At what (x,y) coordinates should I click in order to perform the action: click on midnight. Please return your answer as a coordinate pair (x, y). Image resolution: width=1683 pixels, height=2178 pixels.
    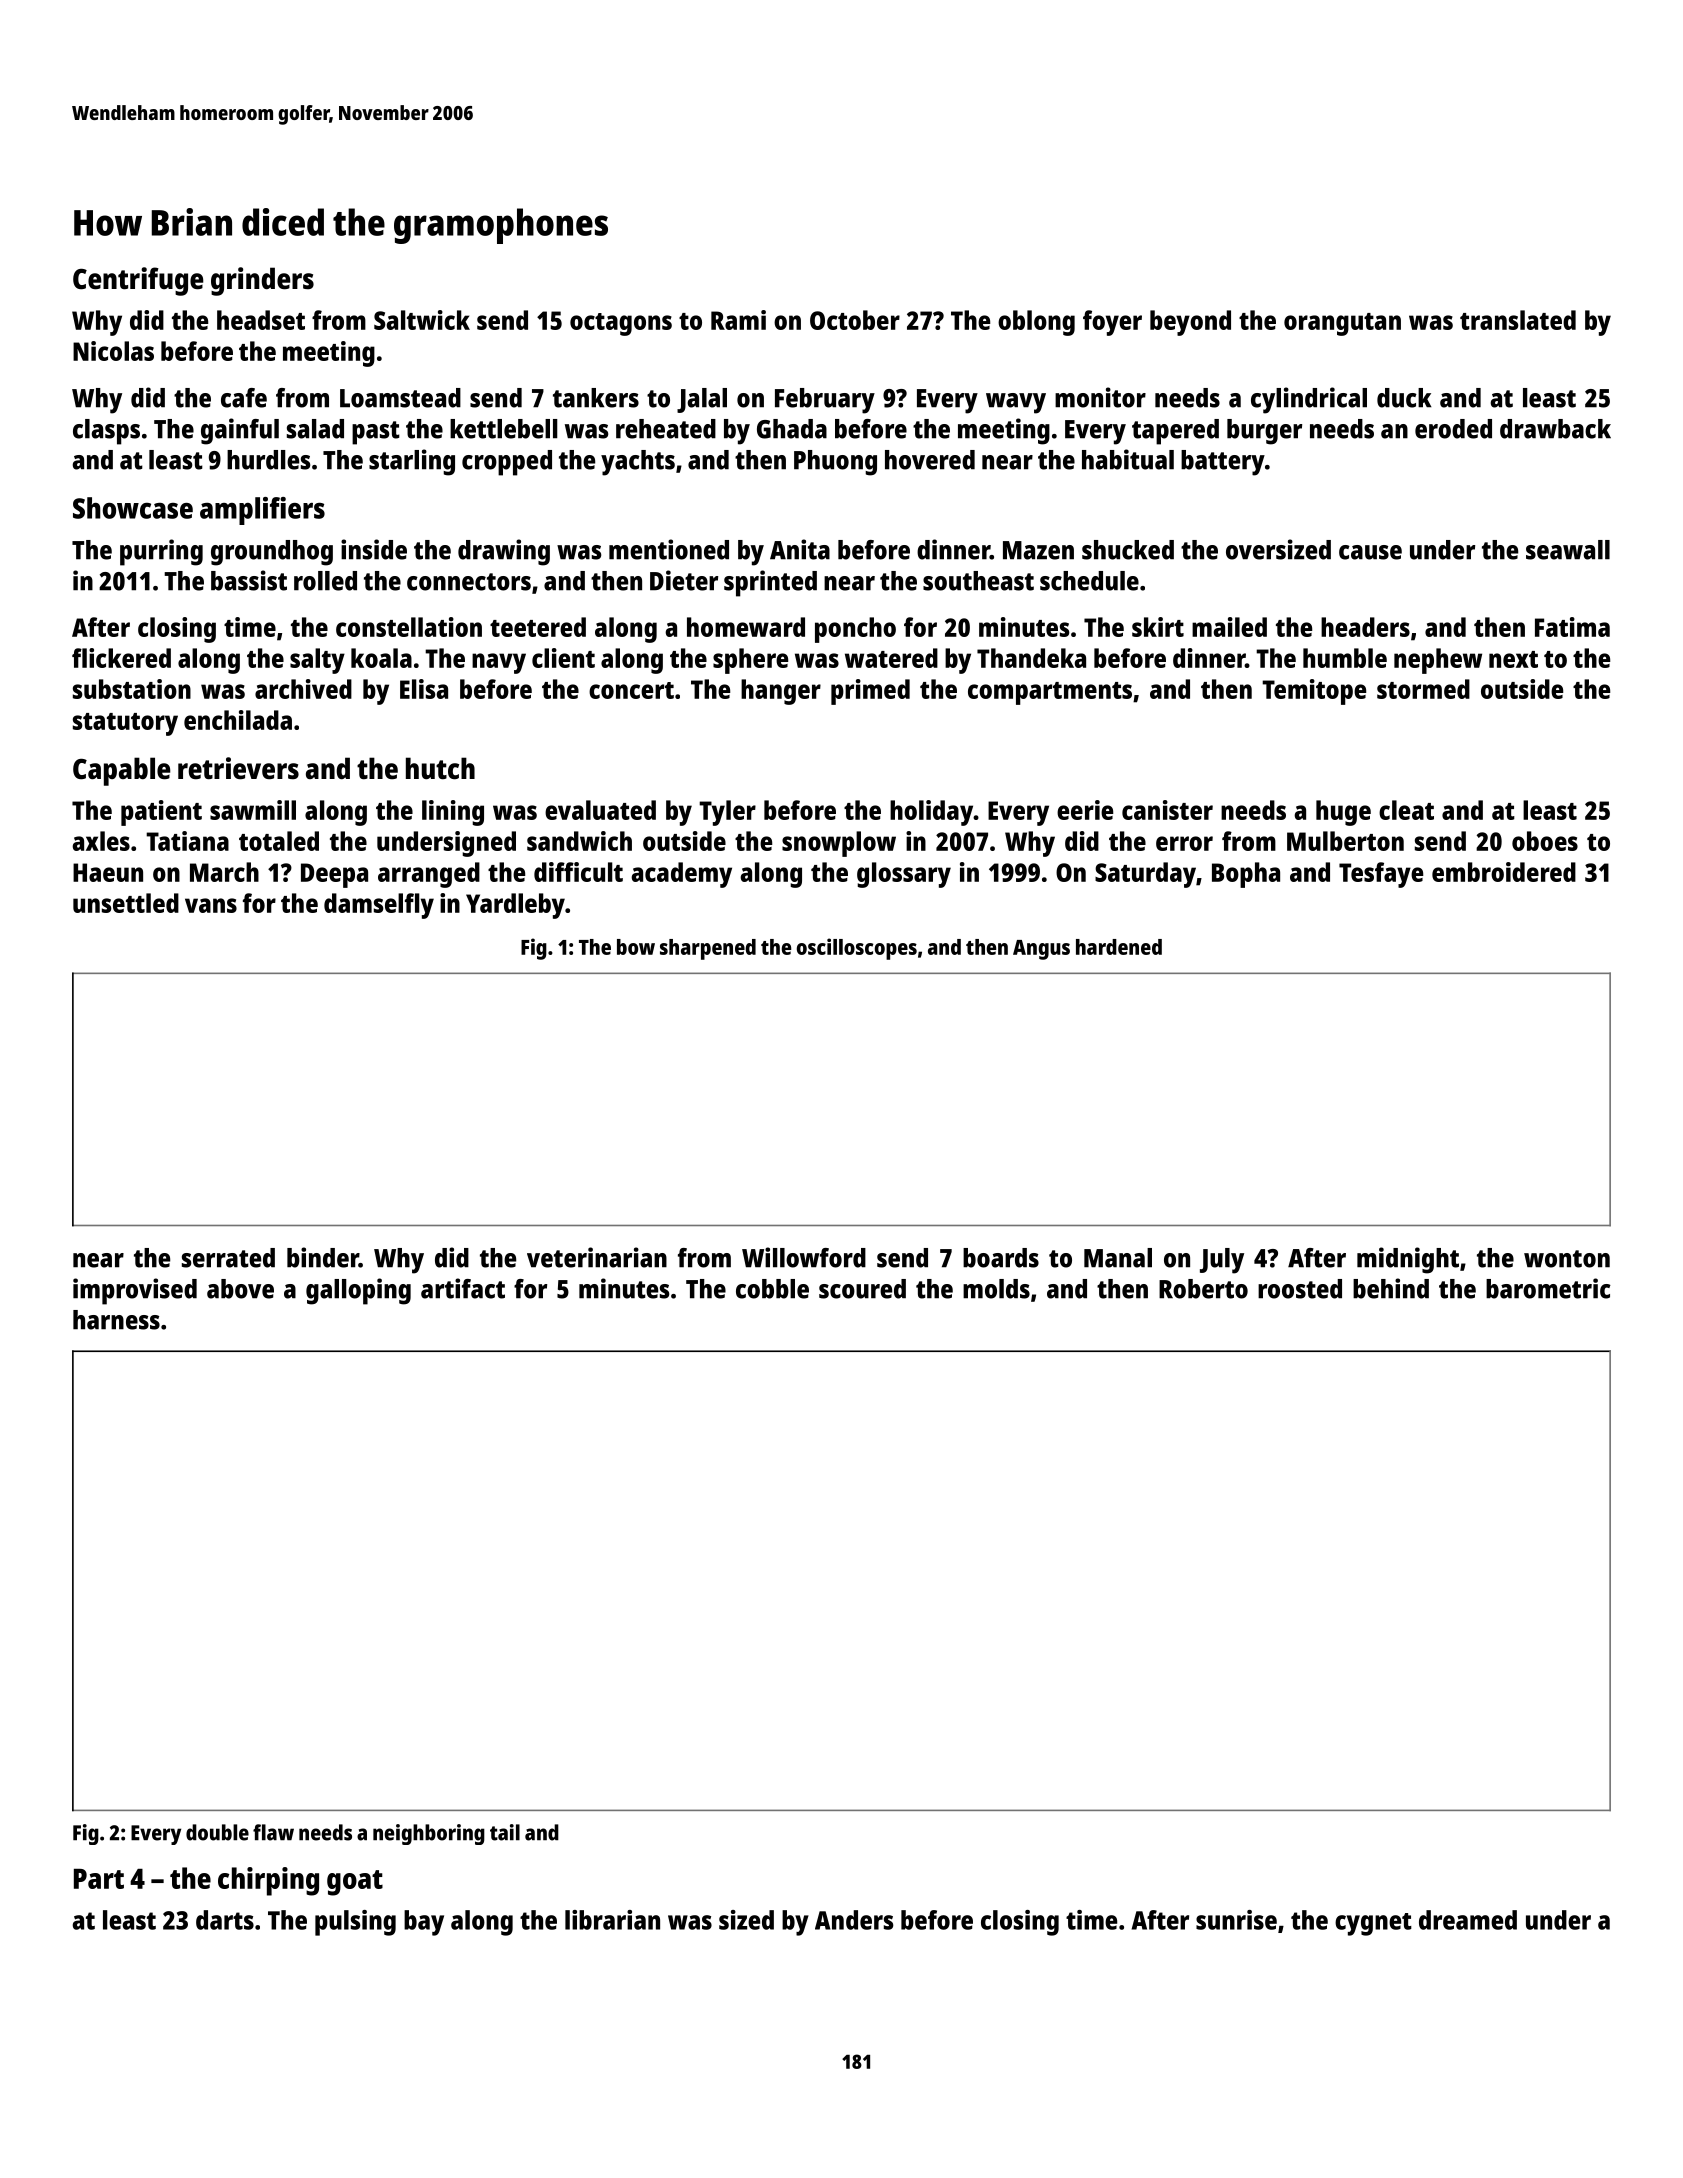
    Looking at the image, I should click on (1408, 1260).
